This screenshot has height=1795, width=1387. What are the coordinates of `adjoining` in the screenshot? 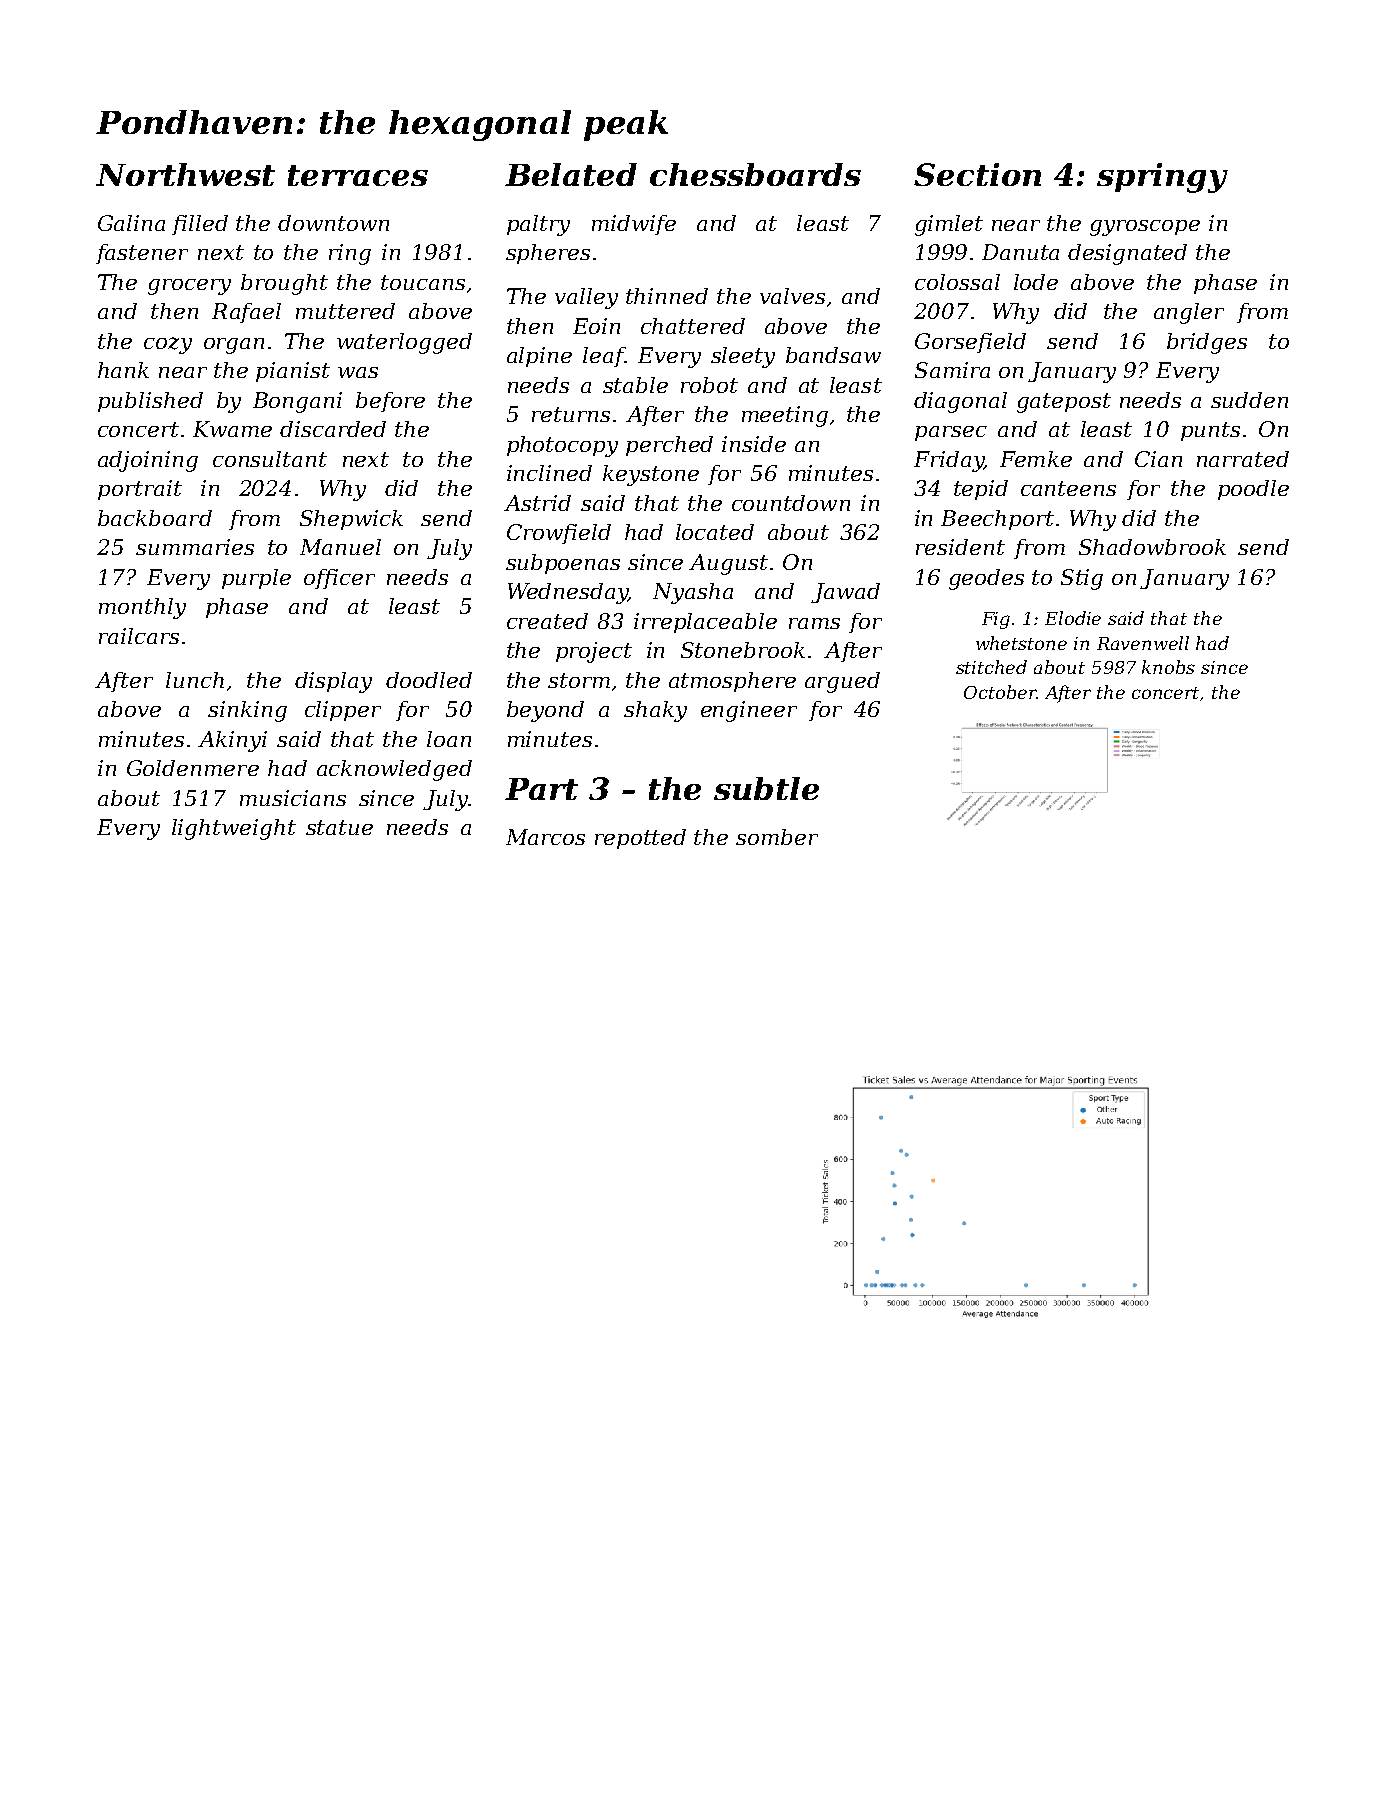 It's located at (148, 461).
